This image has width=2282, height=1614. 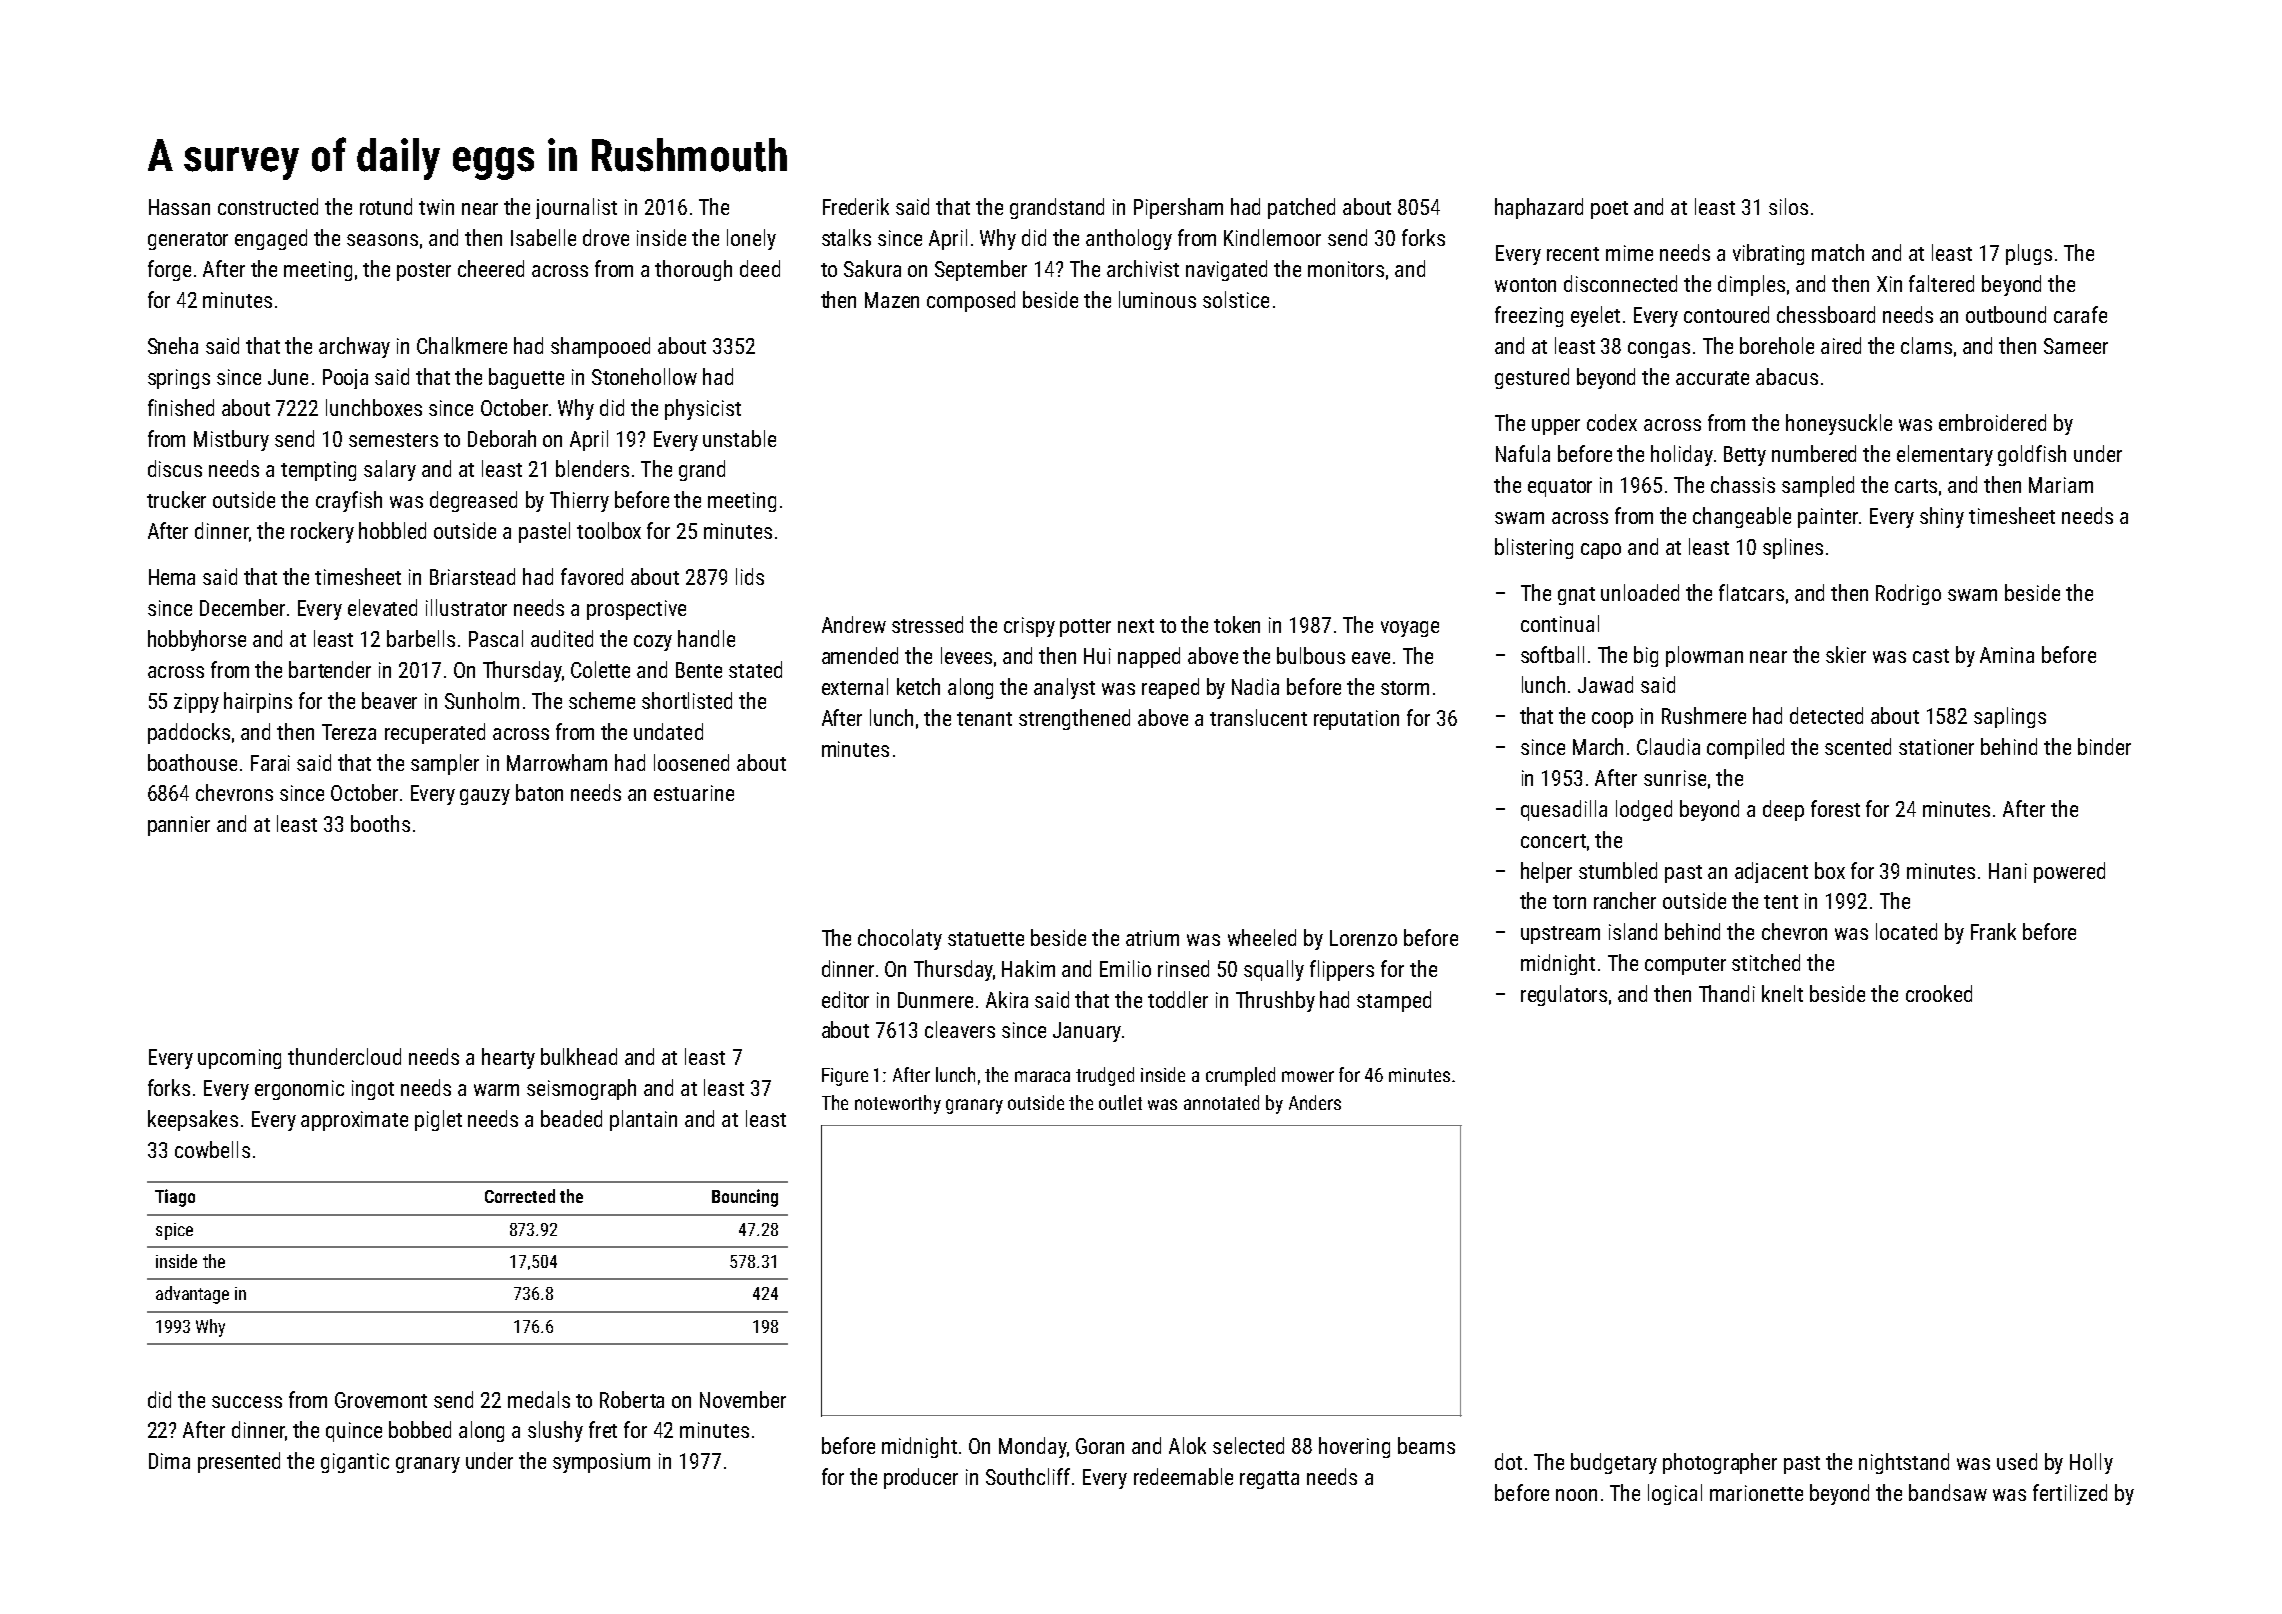 I want to click on tent, so click(x=1781, y=902).
